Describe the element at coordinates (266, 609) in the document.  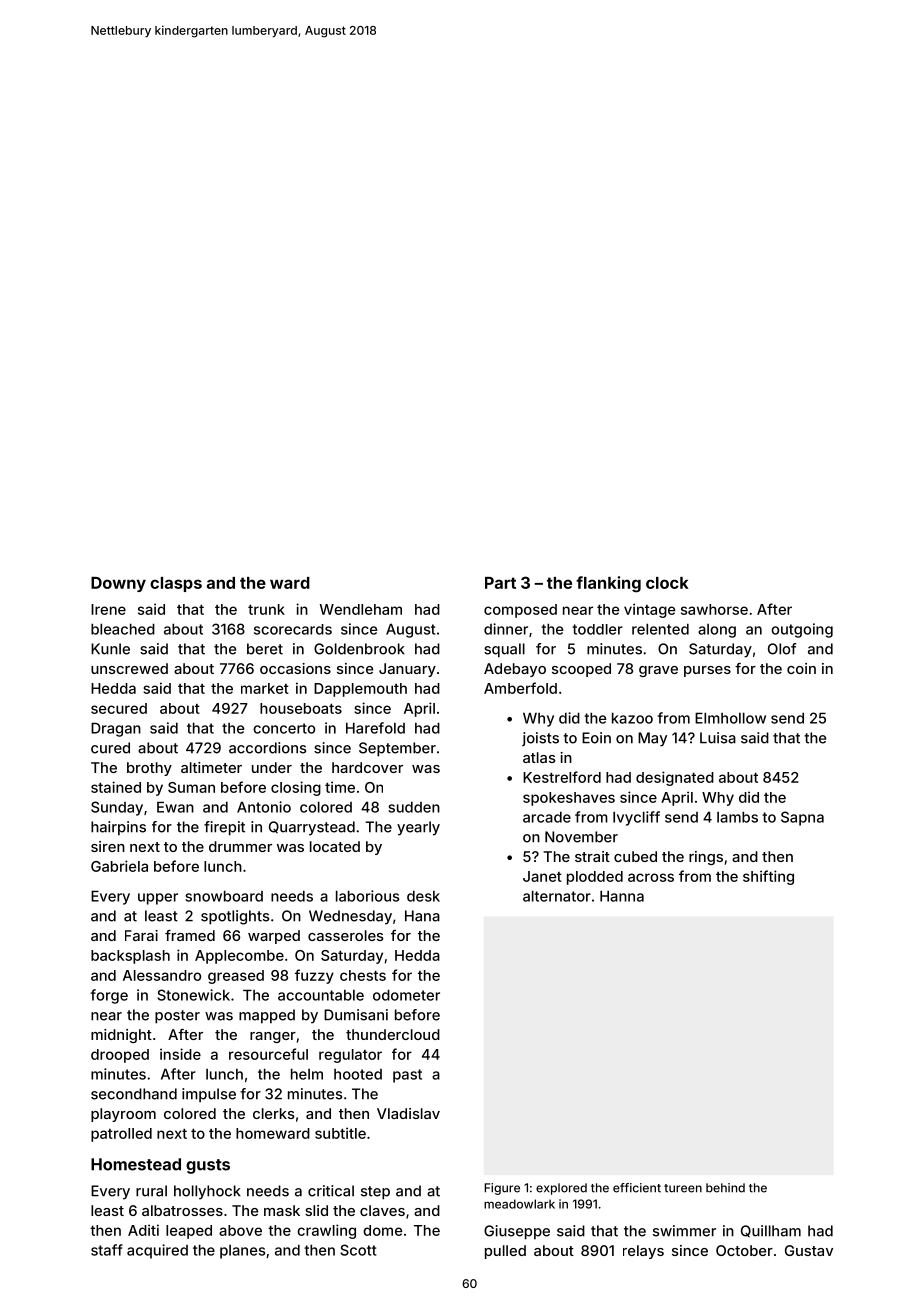
I see `trunk` at that location.
